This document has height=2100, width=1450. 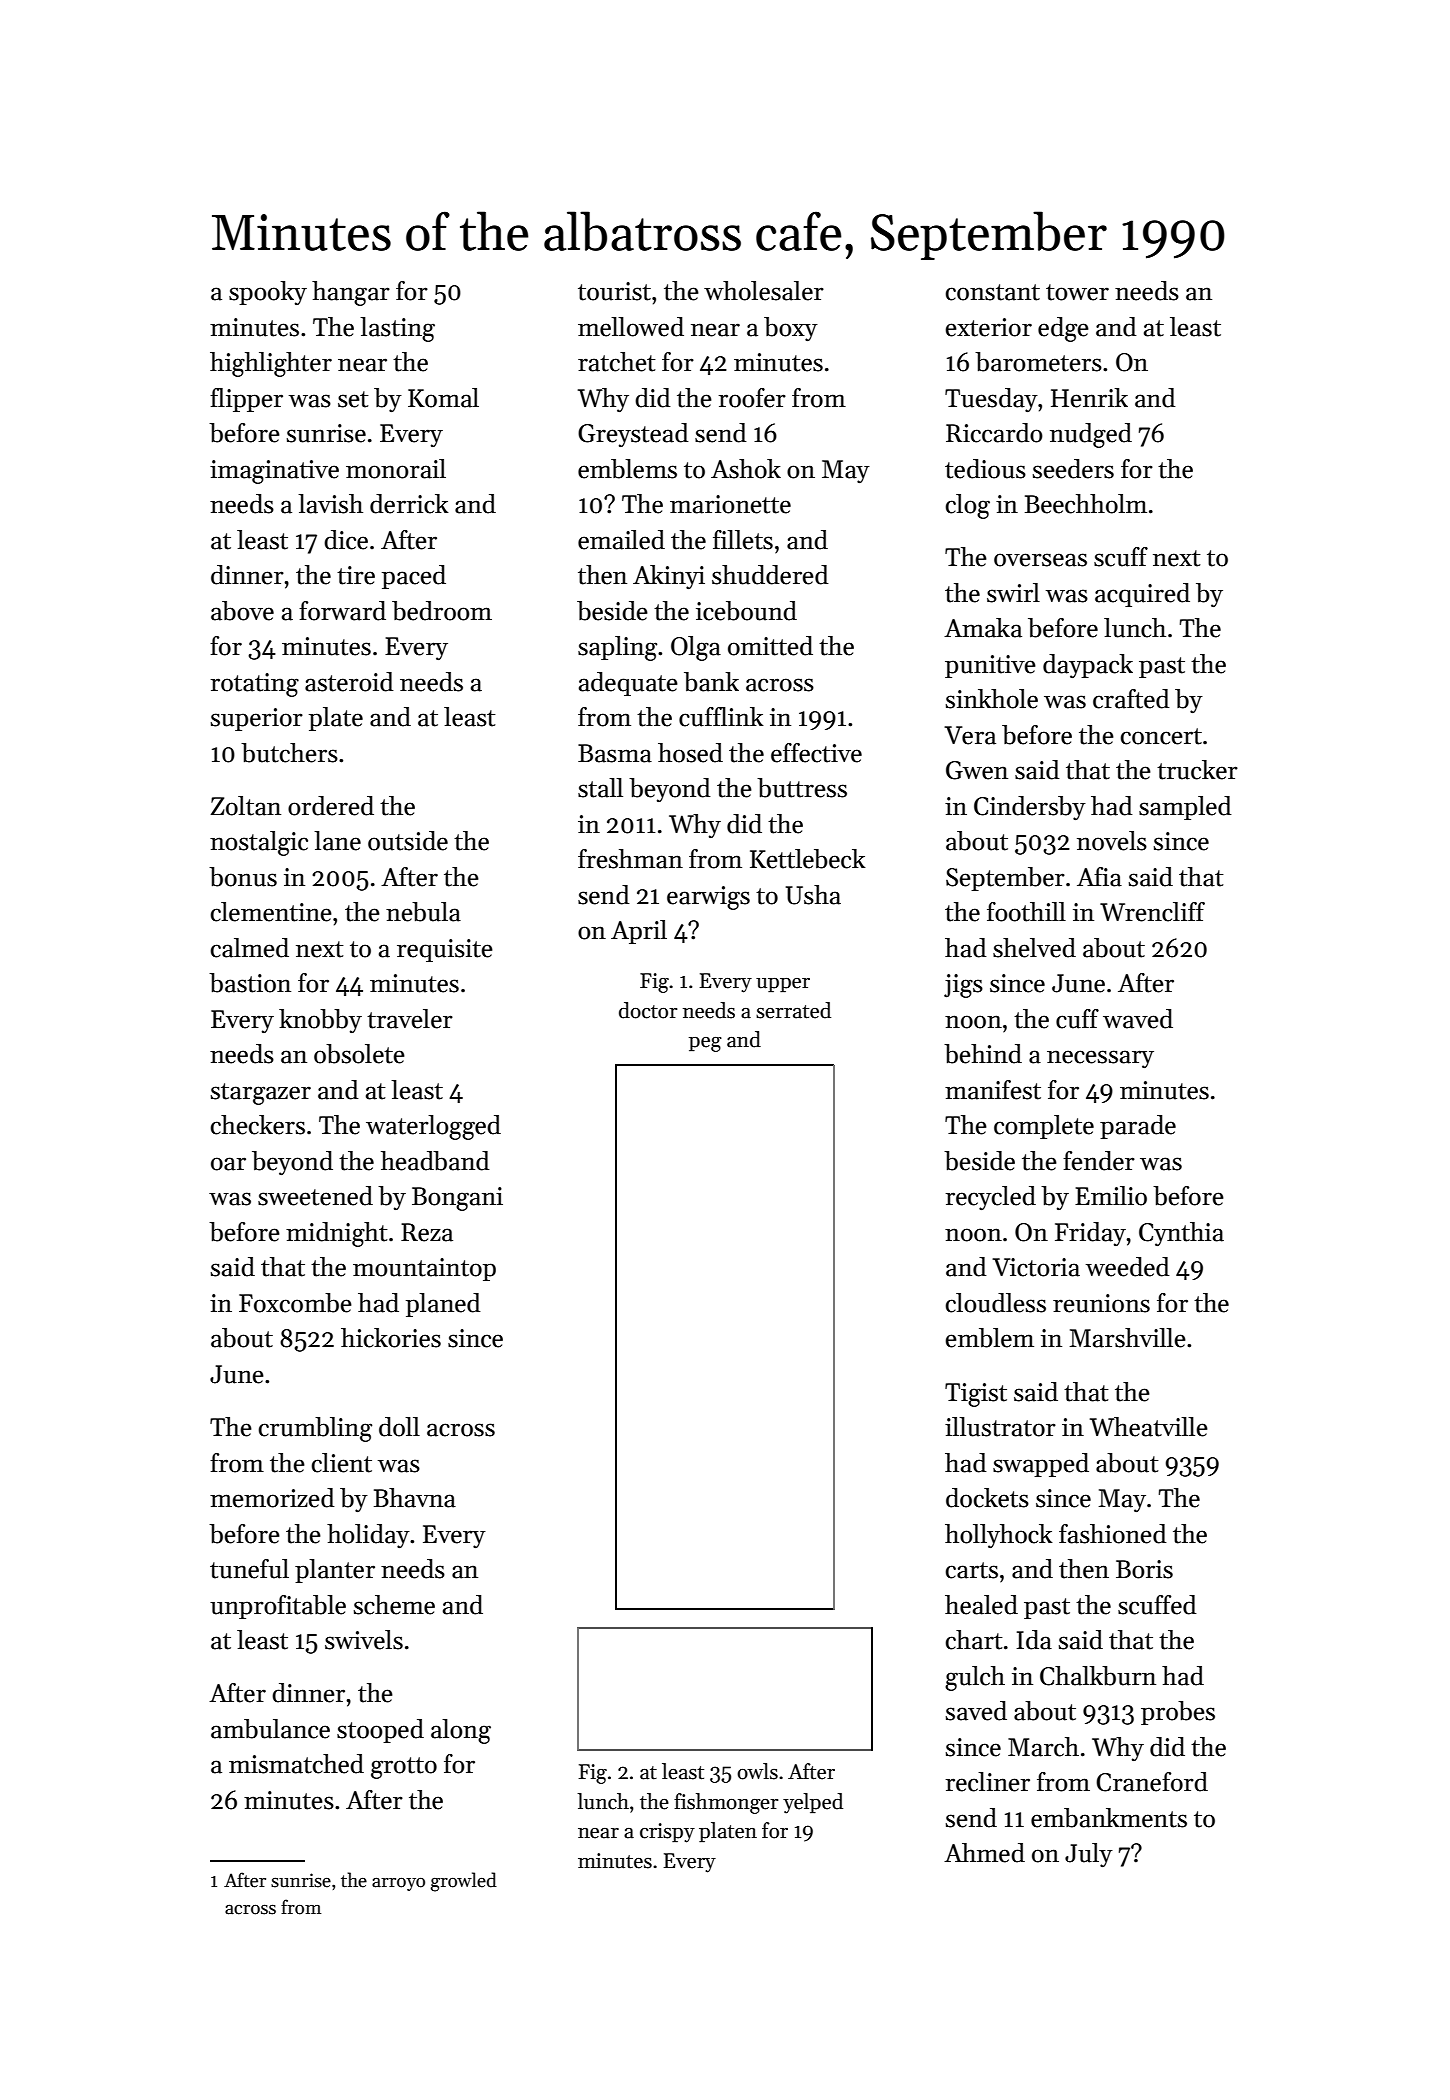 What do you see at coordinates (1077, 292) in the document?
I see `tower` at bounding box center [1077, 292].
